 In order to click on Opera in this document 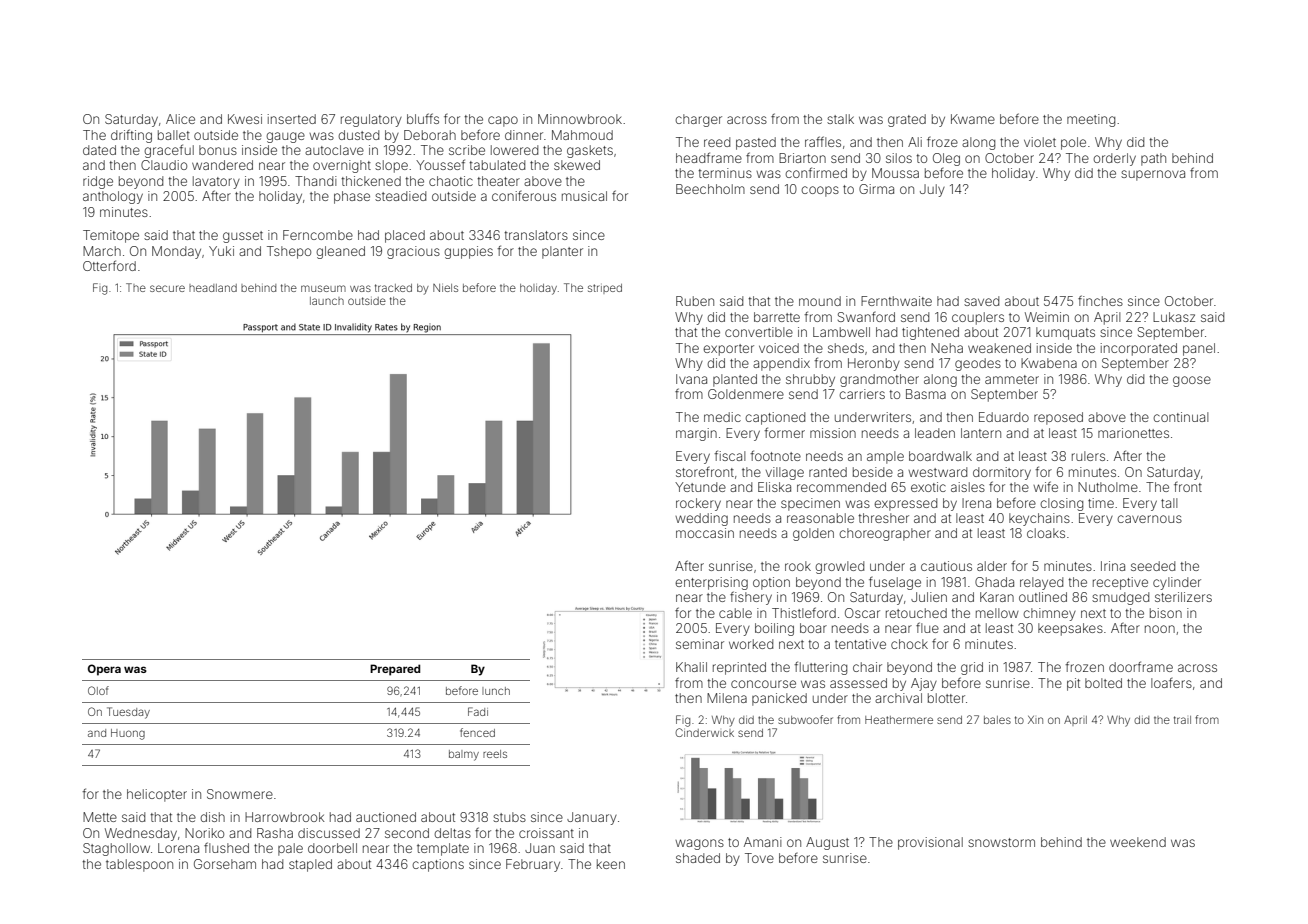, I will do `click(104, 670)`.
